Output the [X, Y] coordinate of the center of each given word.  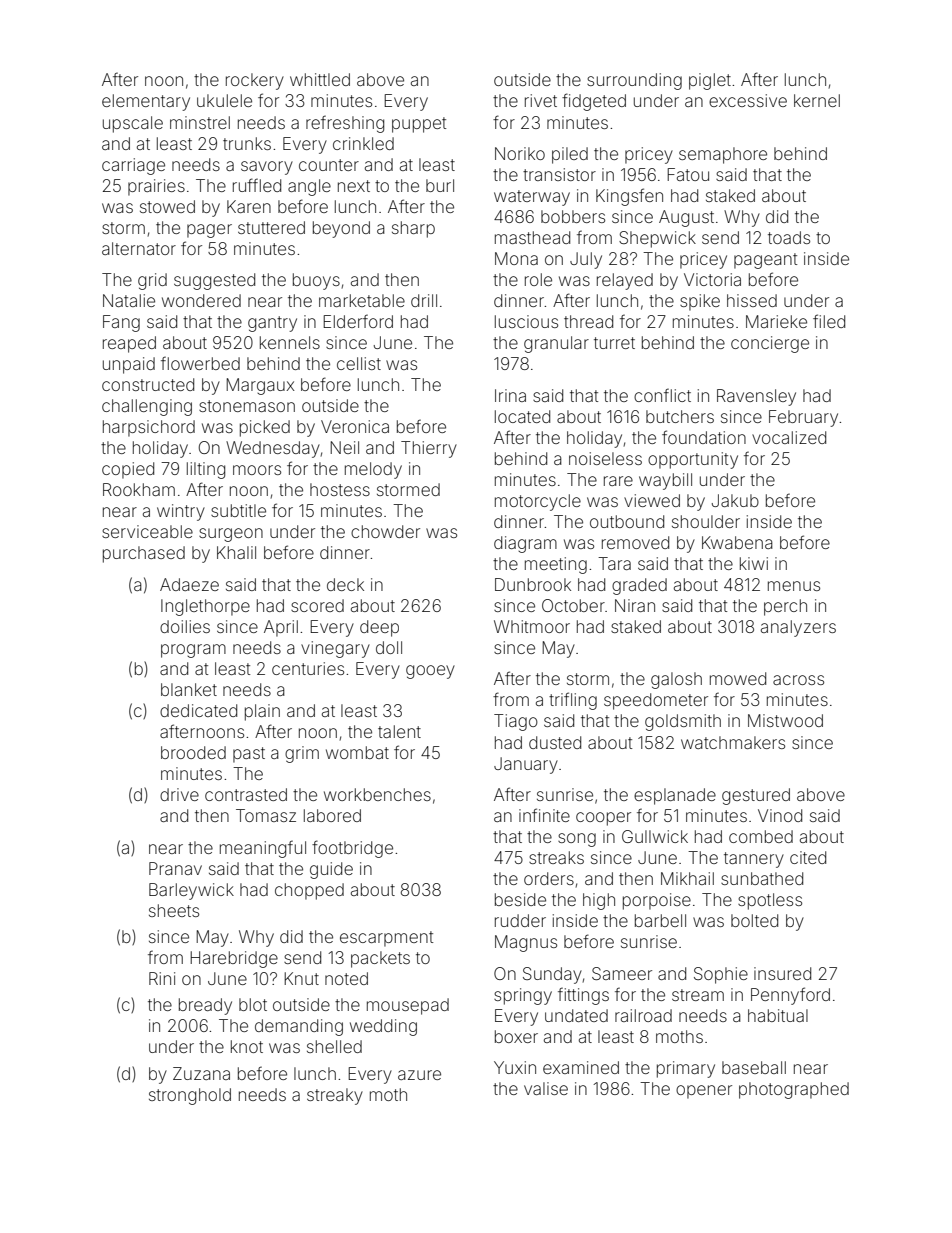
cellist [359, 363]
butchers [680, 416]
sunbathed [762, 878]
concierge [770, 344]
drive [179, 794]
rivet [541, 100]
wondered [201, 300]
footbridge [352, 849]
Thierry [429, 449]
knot [247, 1046]
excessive [748, 100]
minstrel [200, 122]
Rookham [139, 489]
